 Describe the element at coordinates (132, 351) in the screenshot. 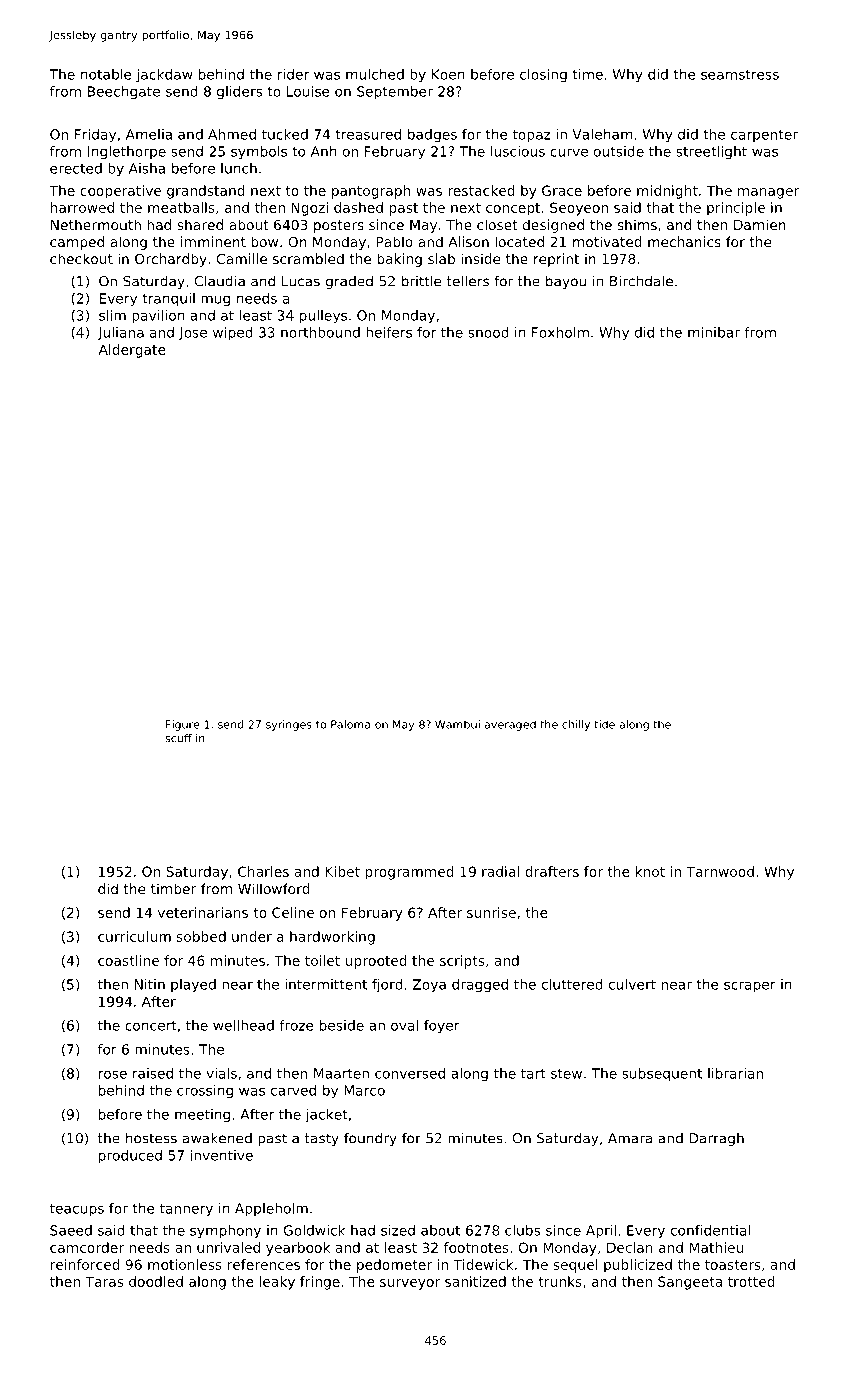

I see `Aldergate` at that location.
